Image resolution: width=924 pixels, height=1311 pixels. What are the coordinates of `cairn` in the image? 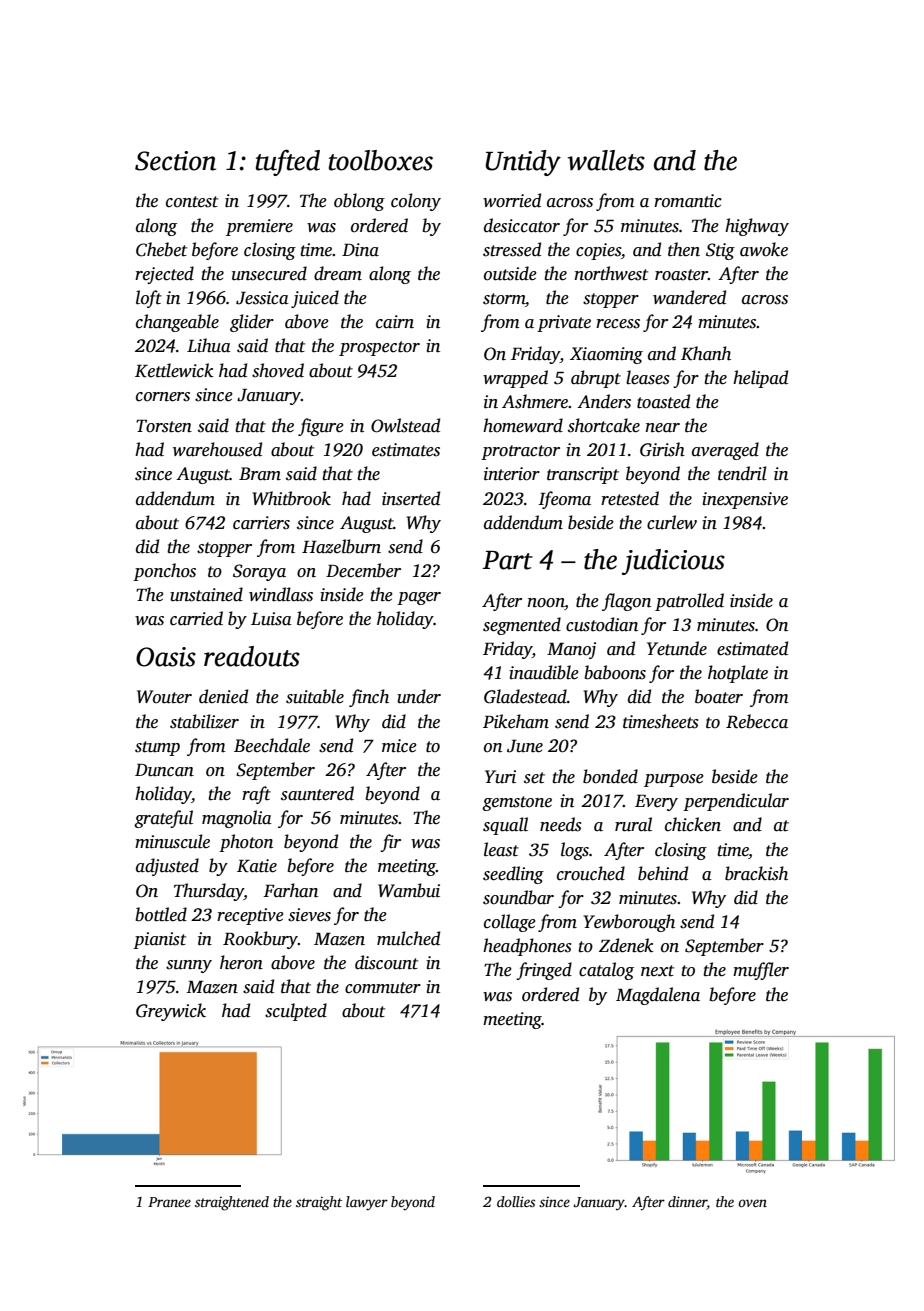 It's located at (395, 322).
